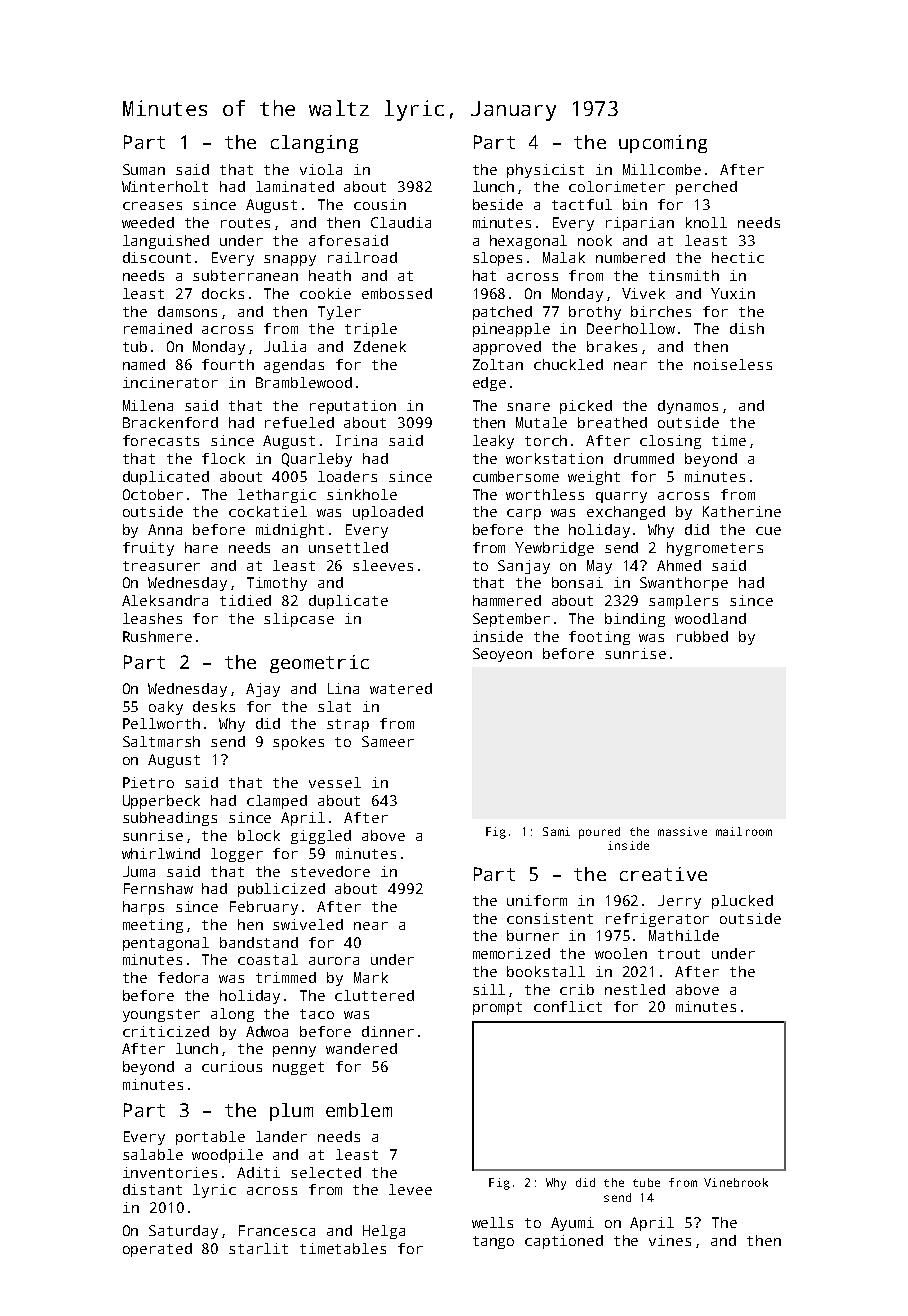 The width and height of the screenshot is (908, 1316). Describe the element at coordinates (314, 144) in the screenshot. I see `clanging` at that location.
